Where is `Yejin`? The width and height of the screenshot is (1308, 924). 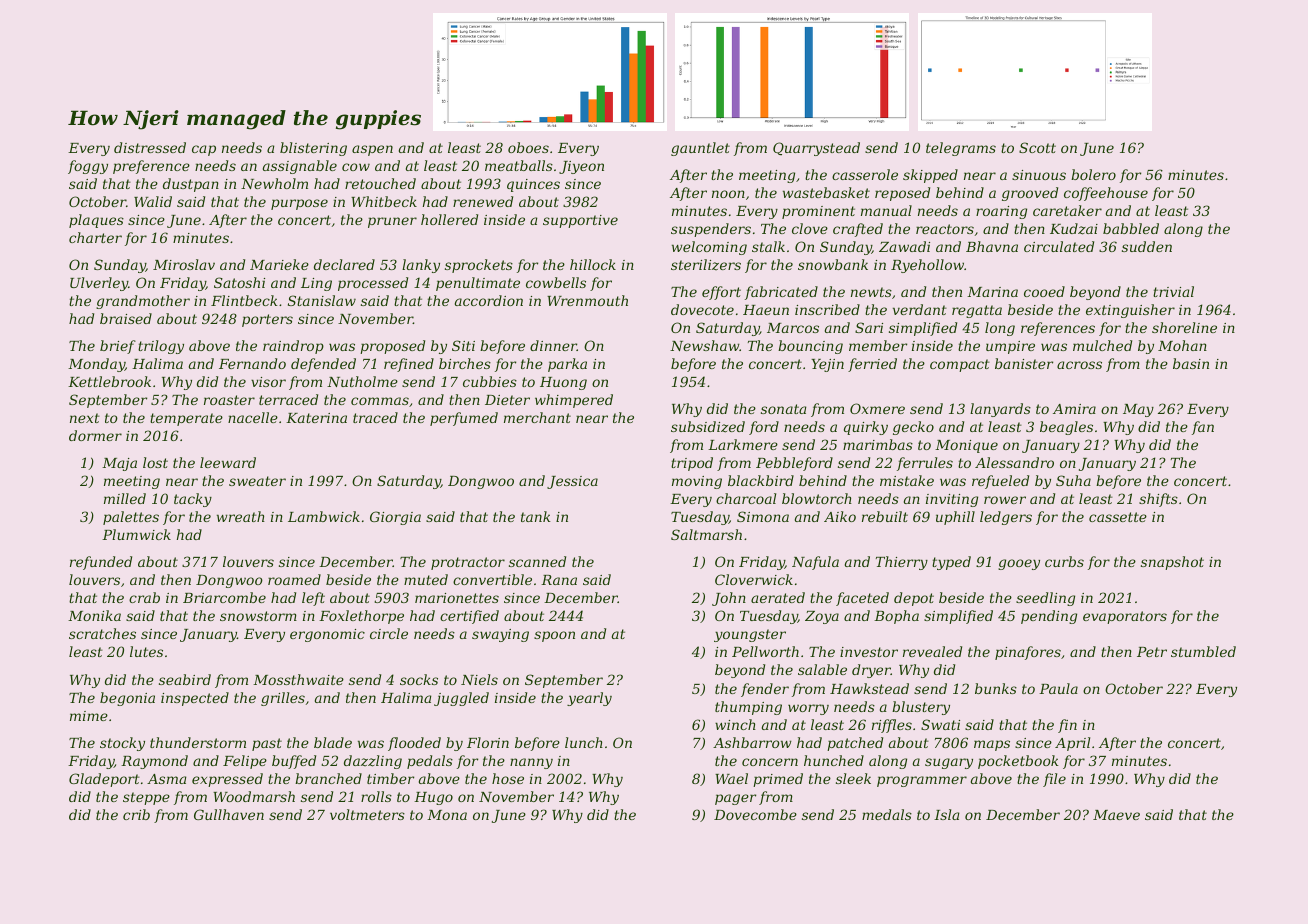 Yejin is located at coordinates (827, 365).
